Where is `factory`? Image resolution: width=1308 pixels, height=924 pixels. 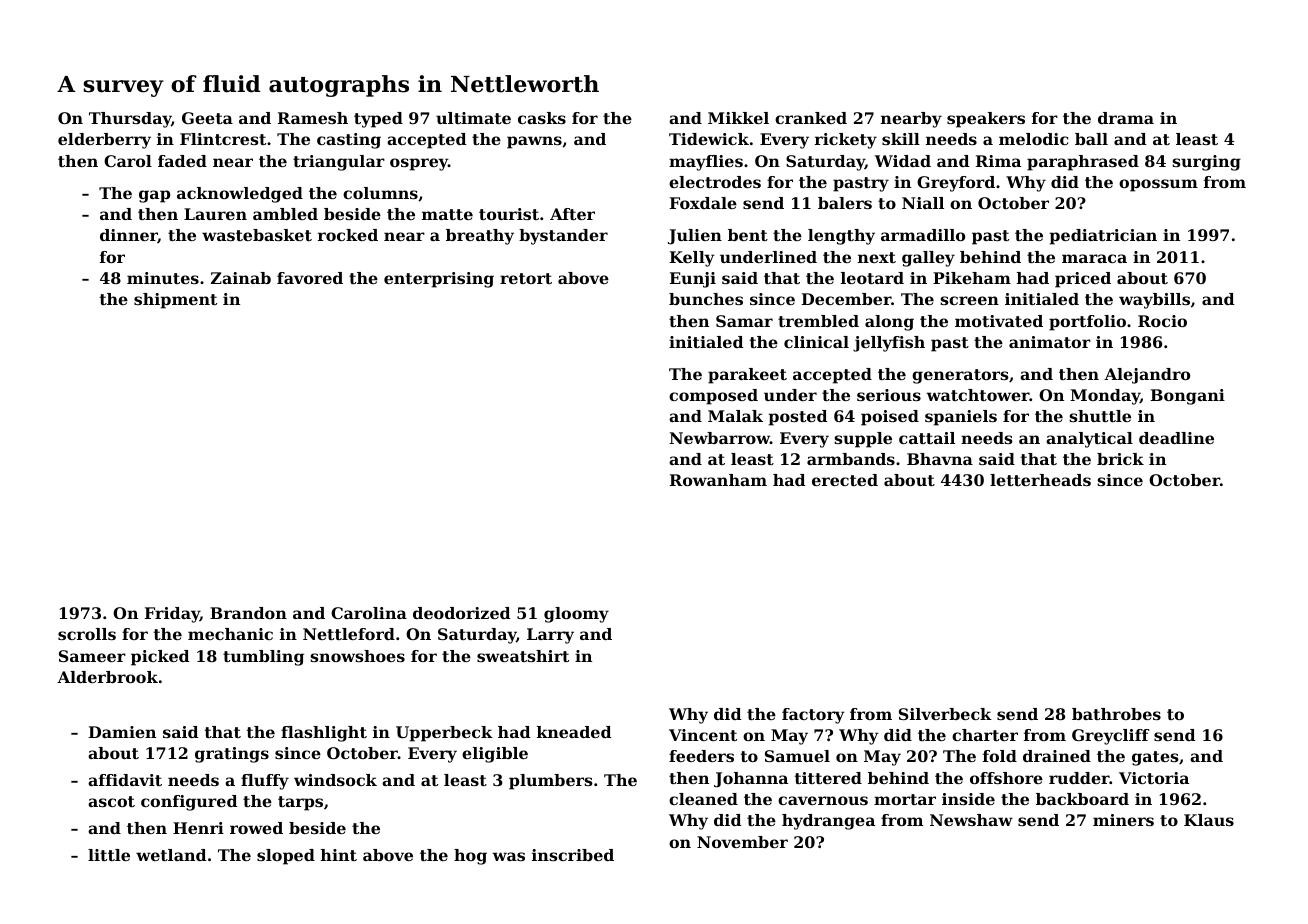
factory is located at coordinates (813, 716).
